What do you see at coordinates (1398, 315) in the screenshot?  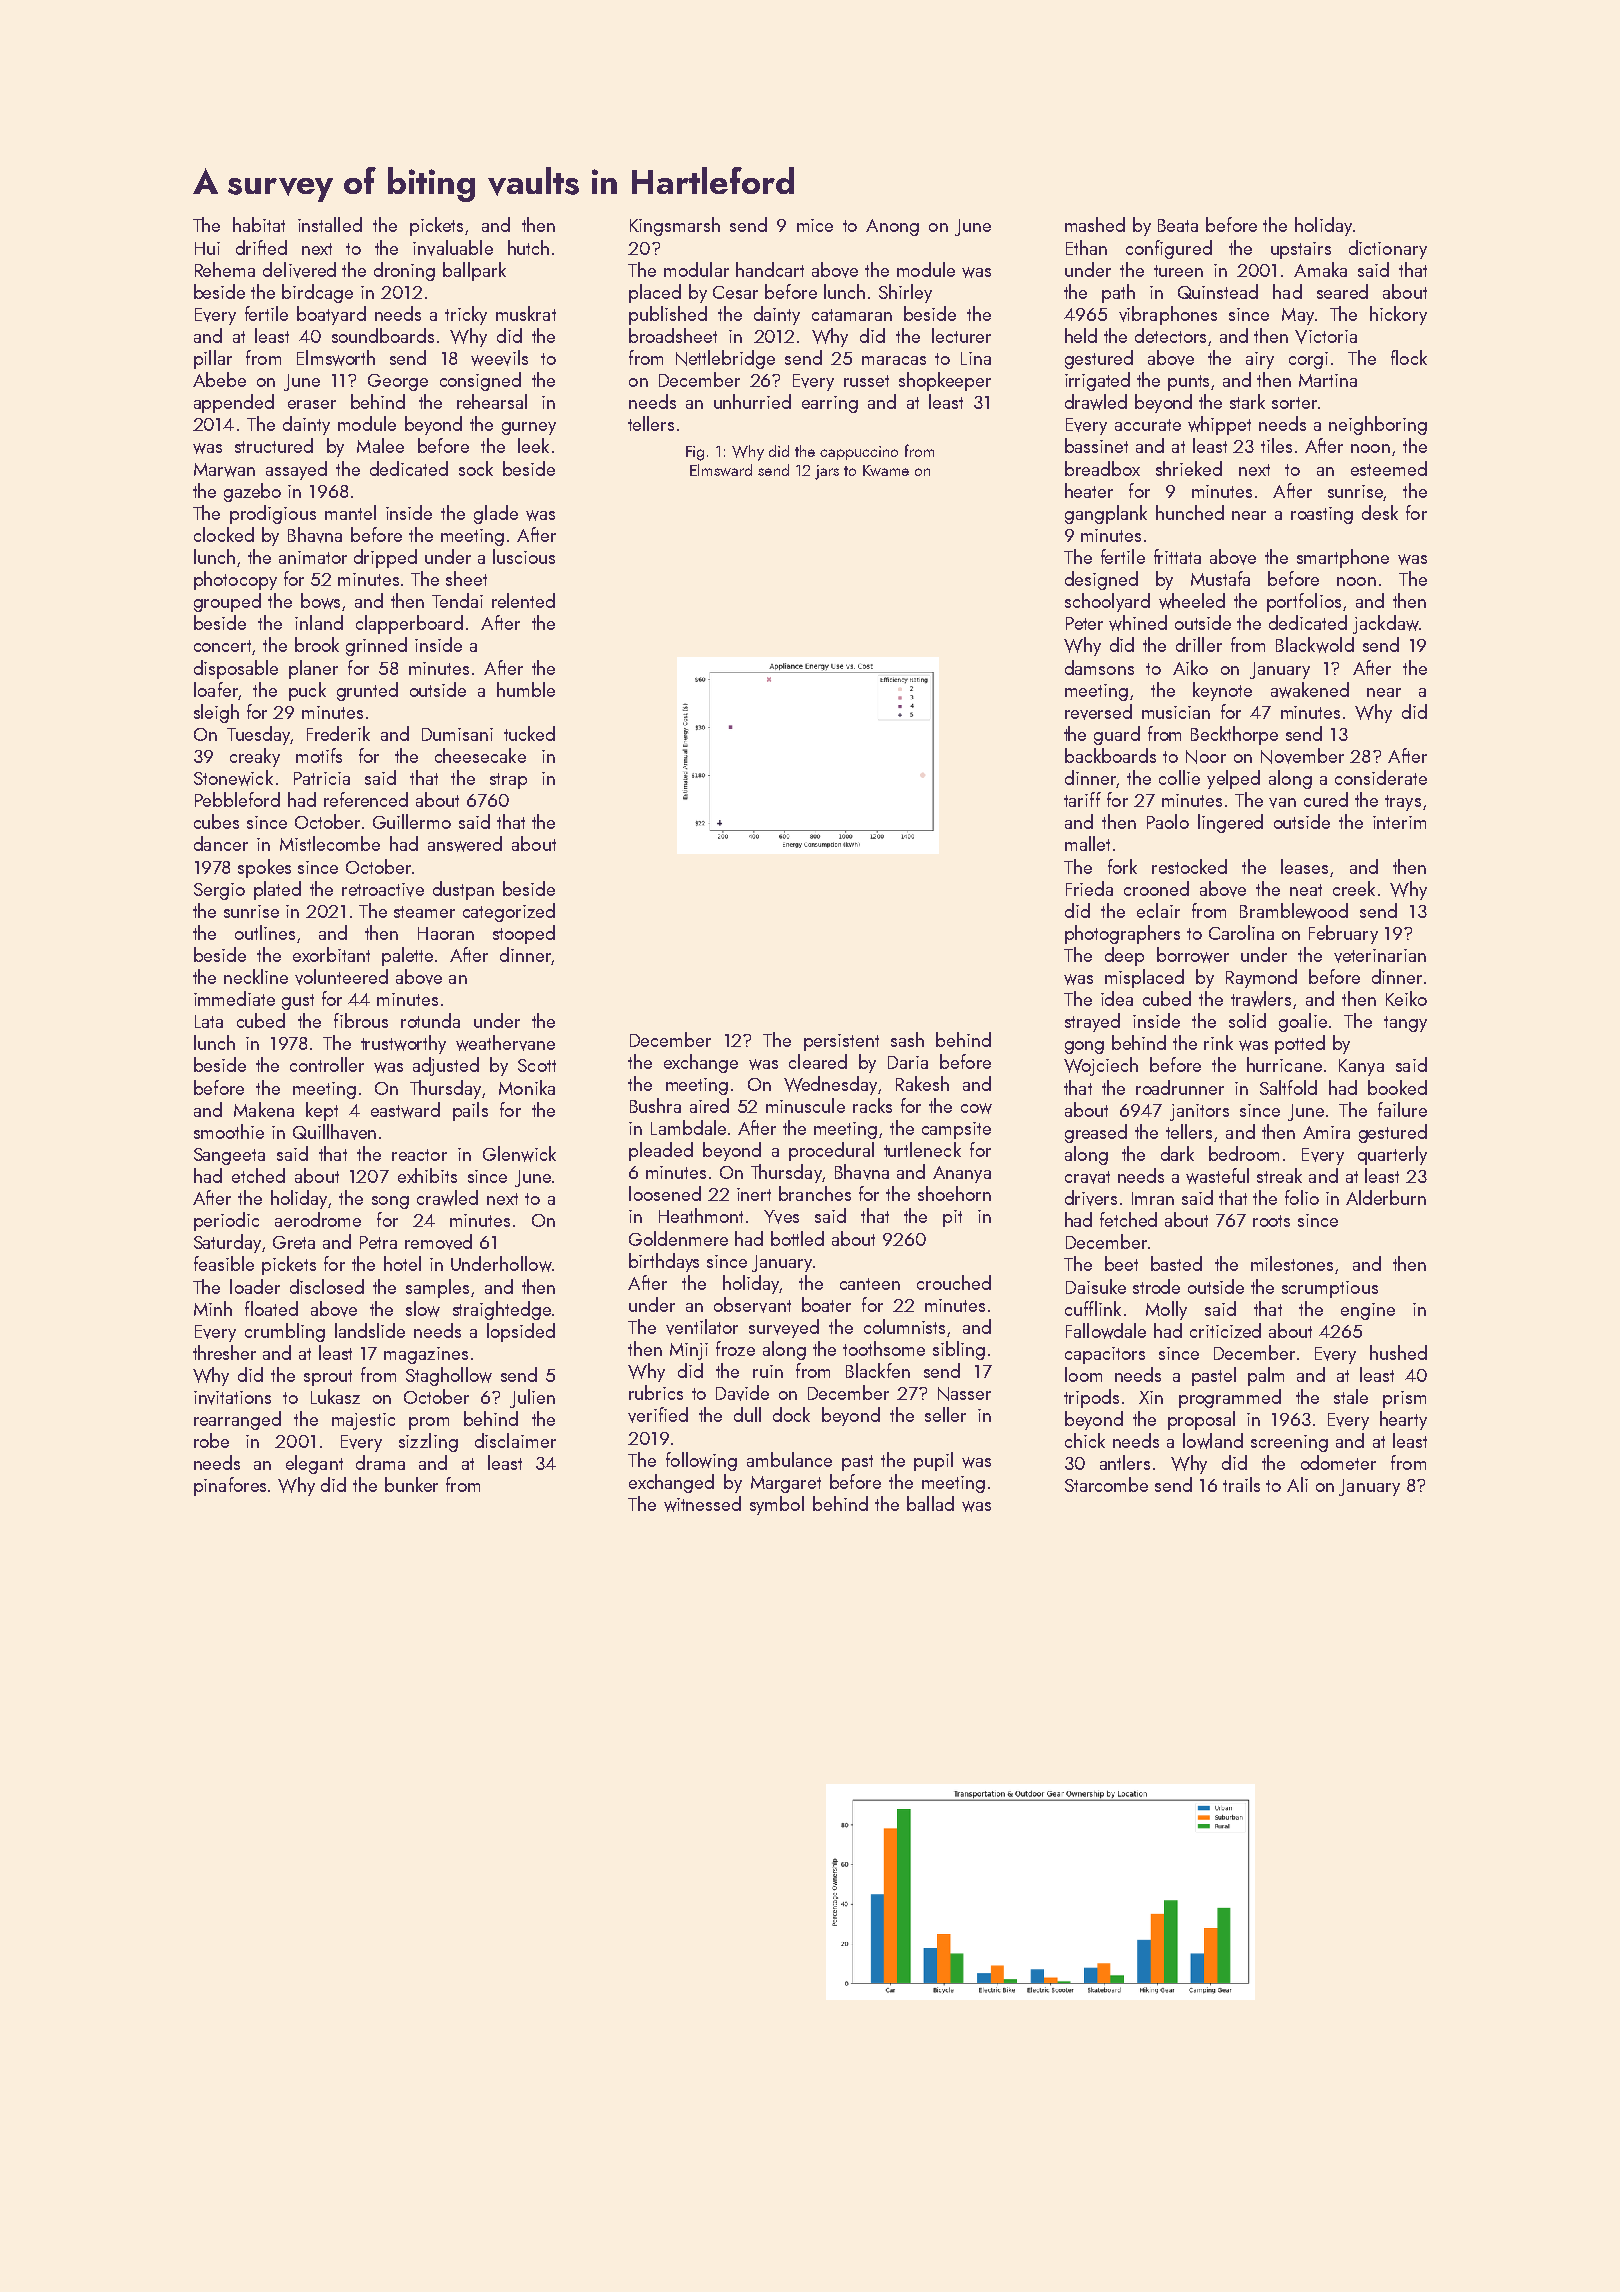 I see `hickory` at bounding box center [1398, 315].
